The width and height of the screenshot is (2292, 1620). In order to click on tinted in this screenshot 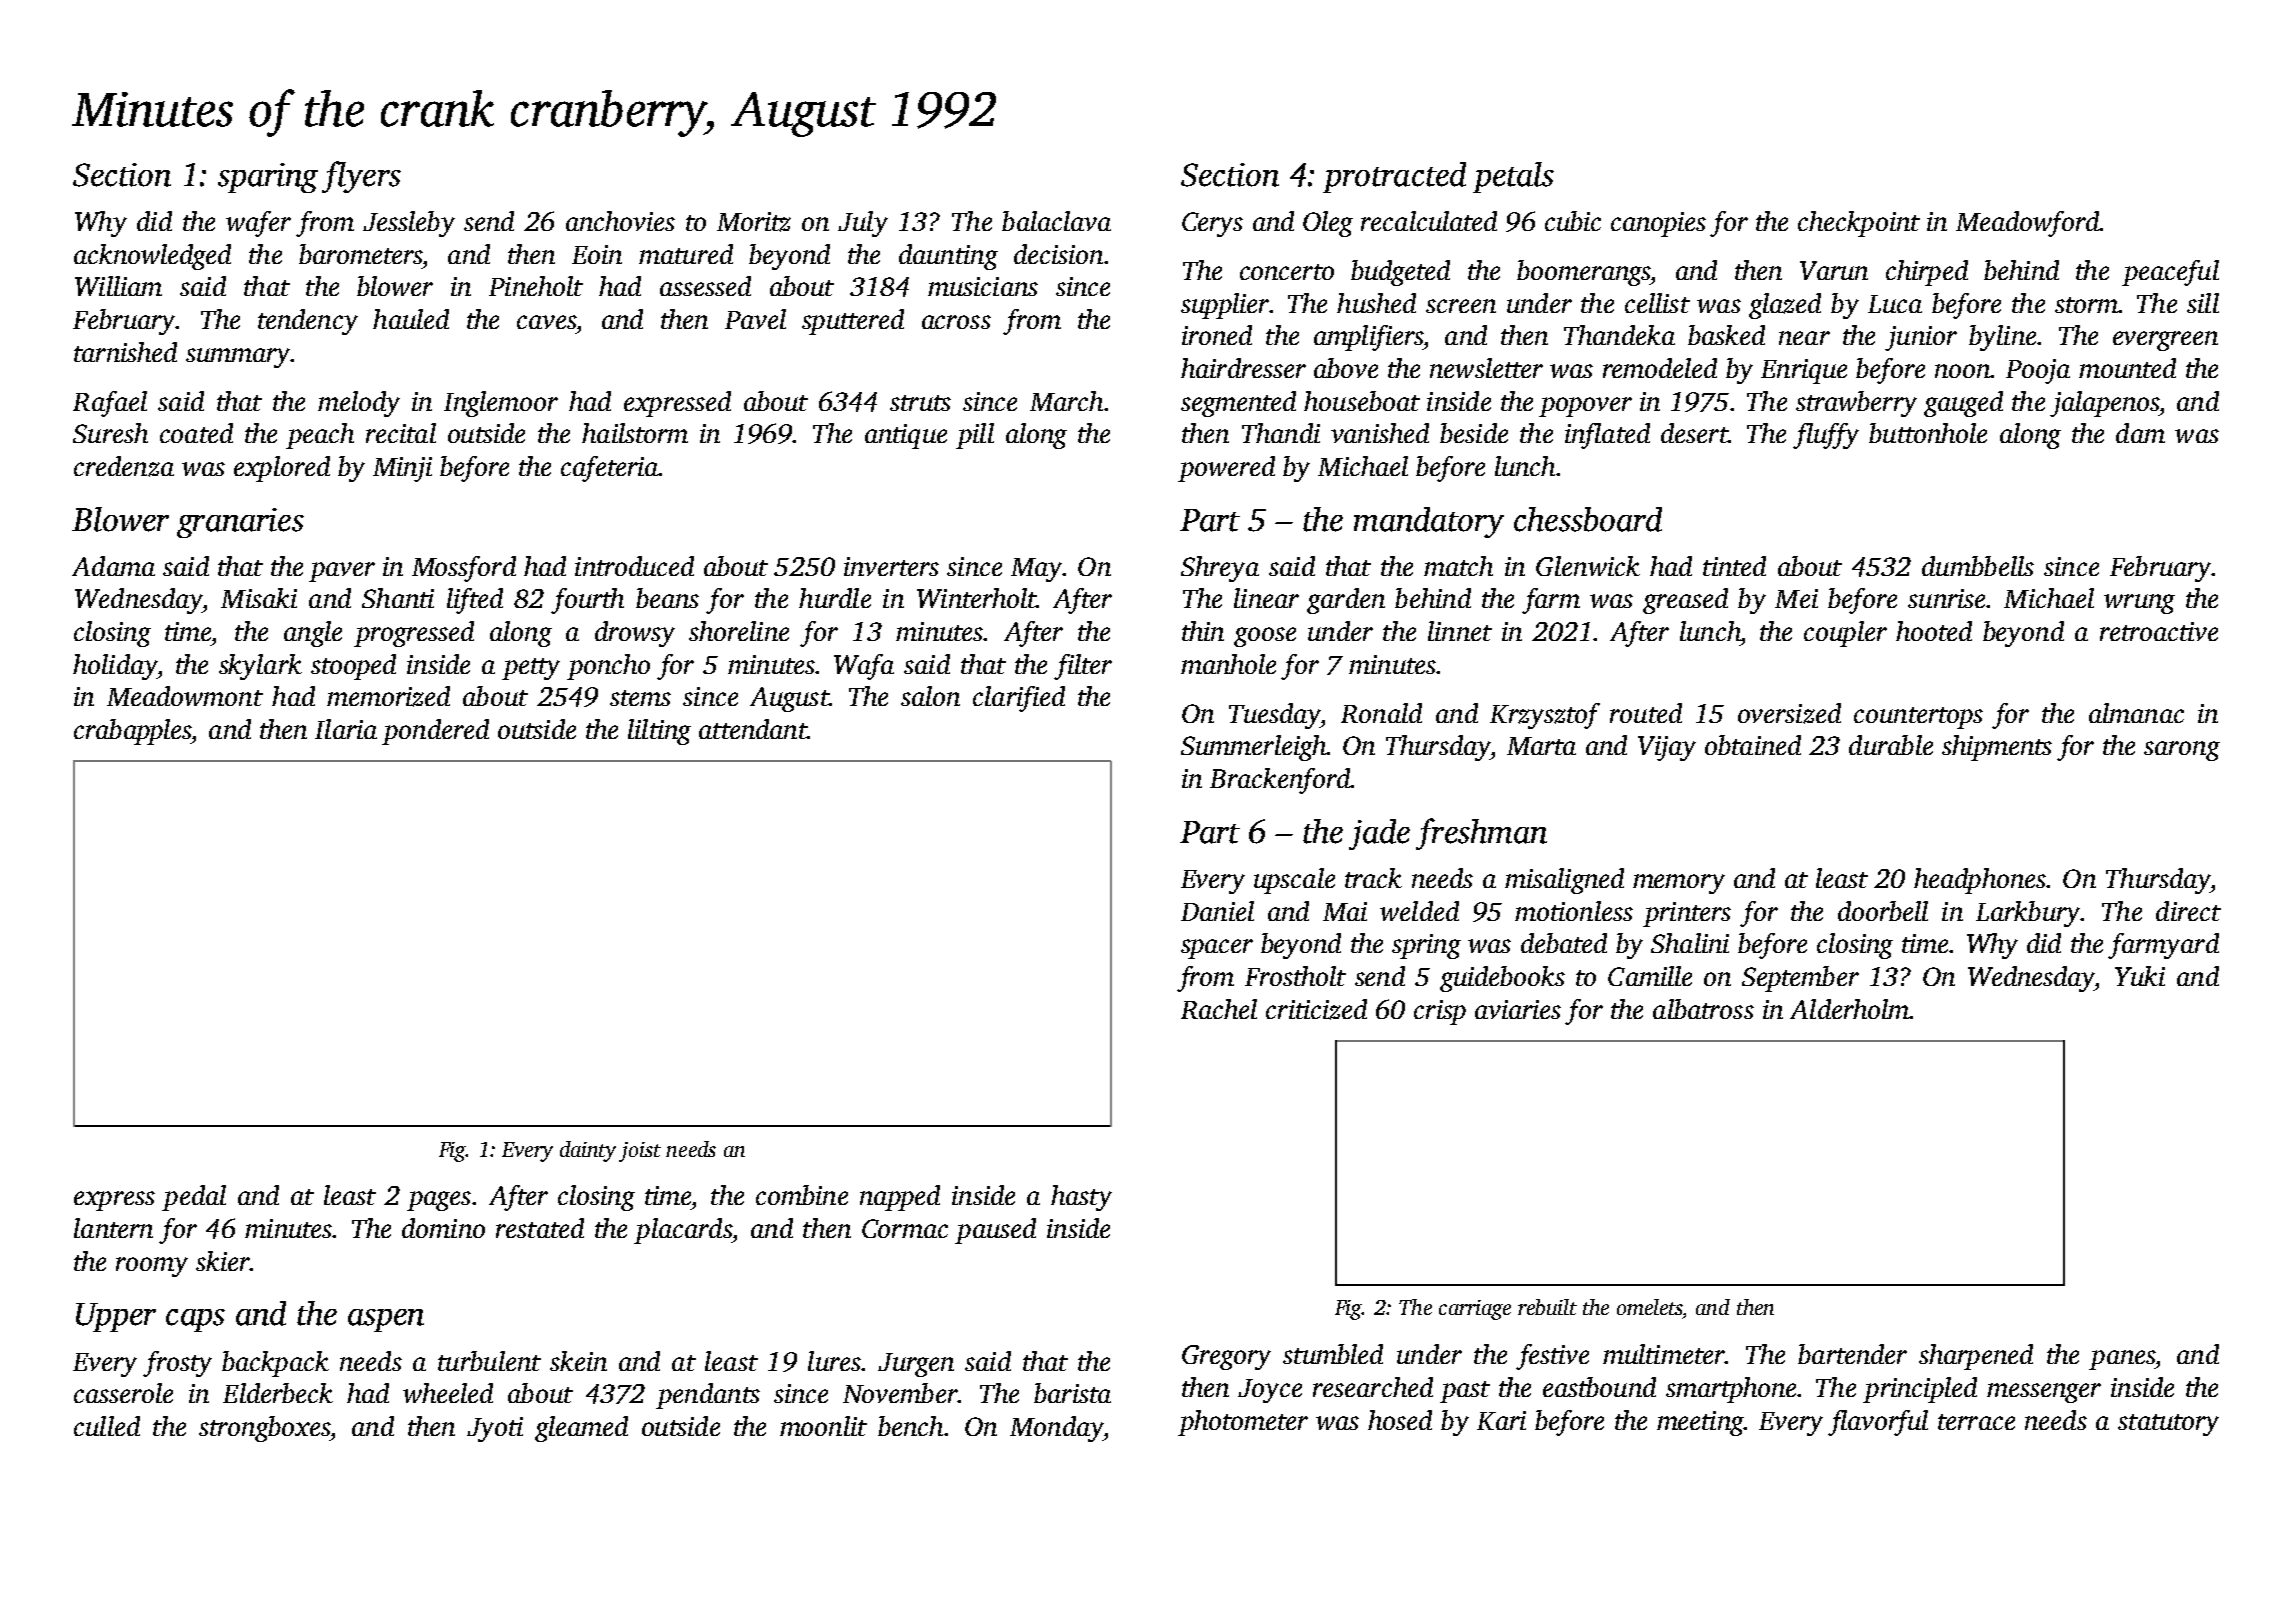, I will do `click(1734, 566)`.
